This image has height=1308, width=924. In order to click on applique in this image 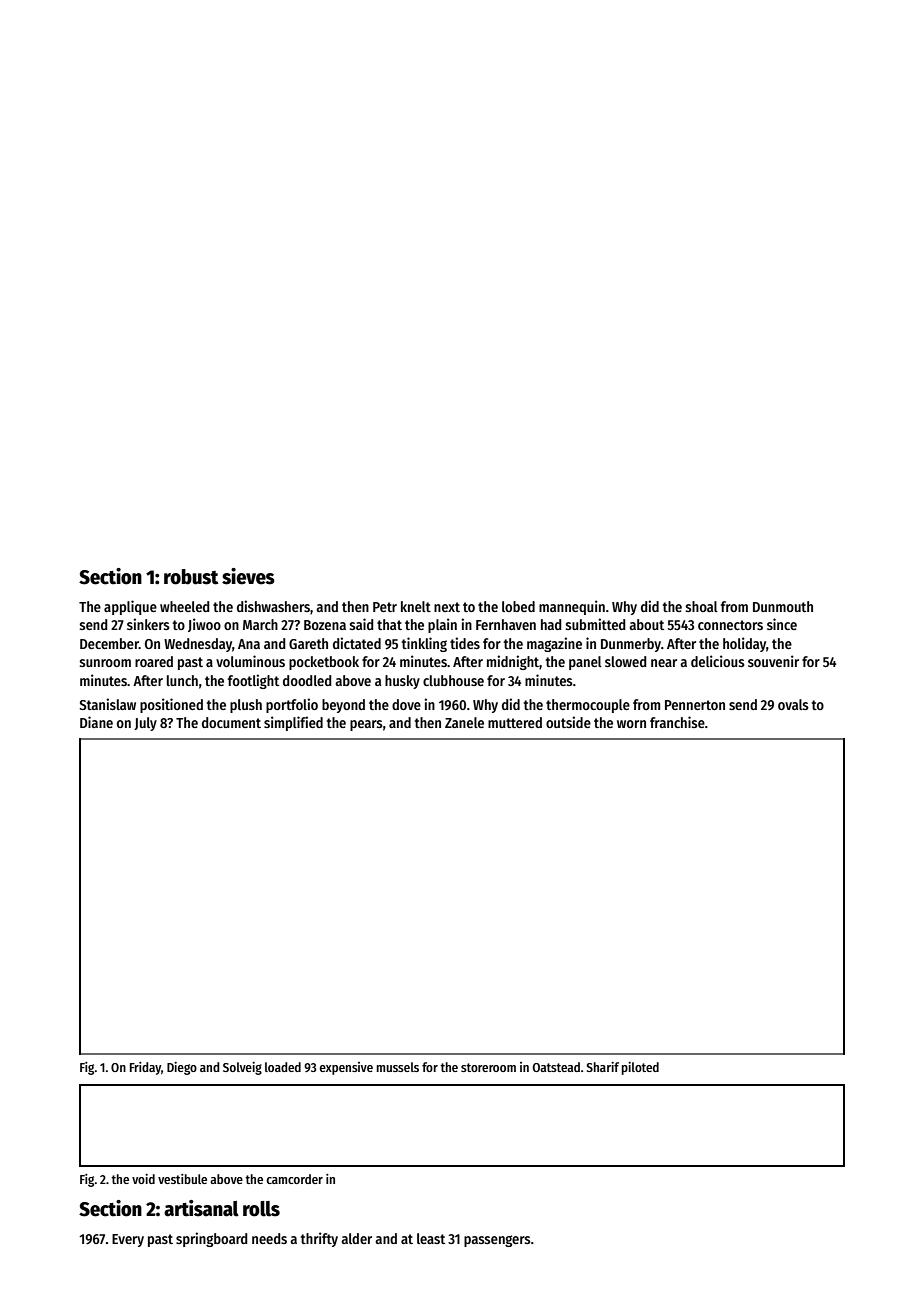, I will do `click(130, 607)`.
